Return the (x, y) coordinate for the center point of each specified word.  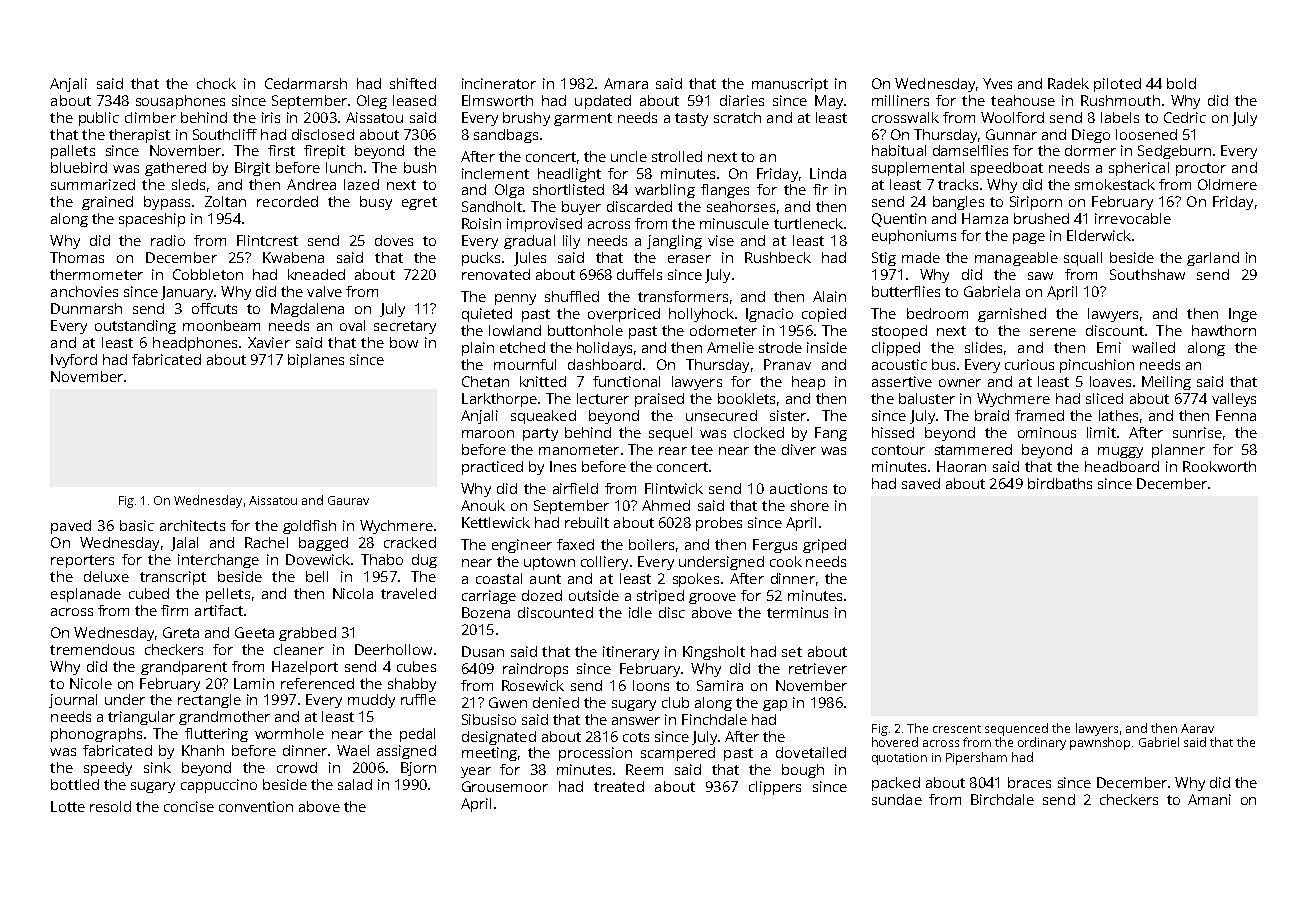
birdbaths (1060, 483)
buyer (581, 208)
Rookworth (1219, 466)
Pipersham (976, 758)
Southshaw (1147, 274)
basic (137, 525)
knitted (543, 381)
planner (1178, 451)
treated (619, 786)
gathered (175, 169)
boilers (651, 544)
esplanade (86, 595)
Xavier (269, 342)
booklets (746, 398)
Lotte (68, 806)
